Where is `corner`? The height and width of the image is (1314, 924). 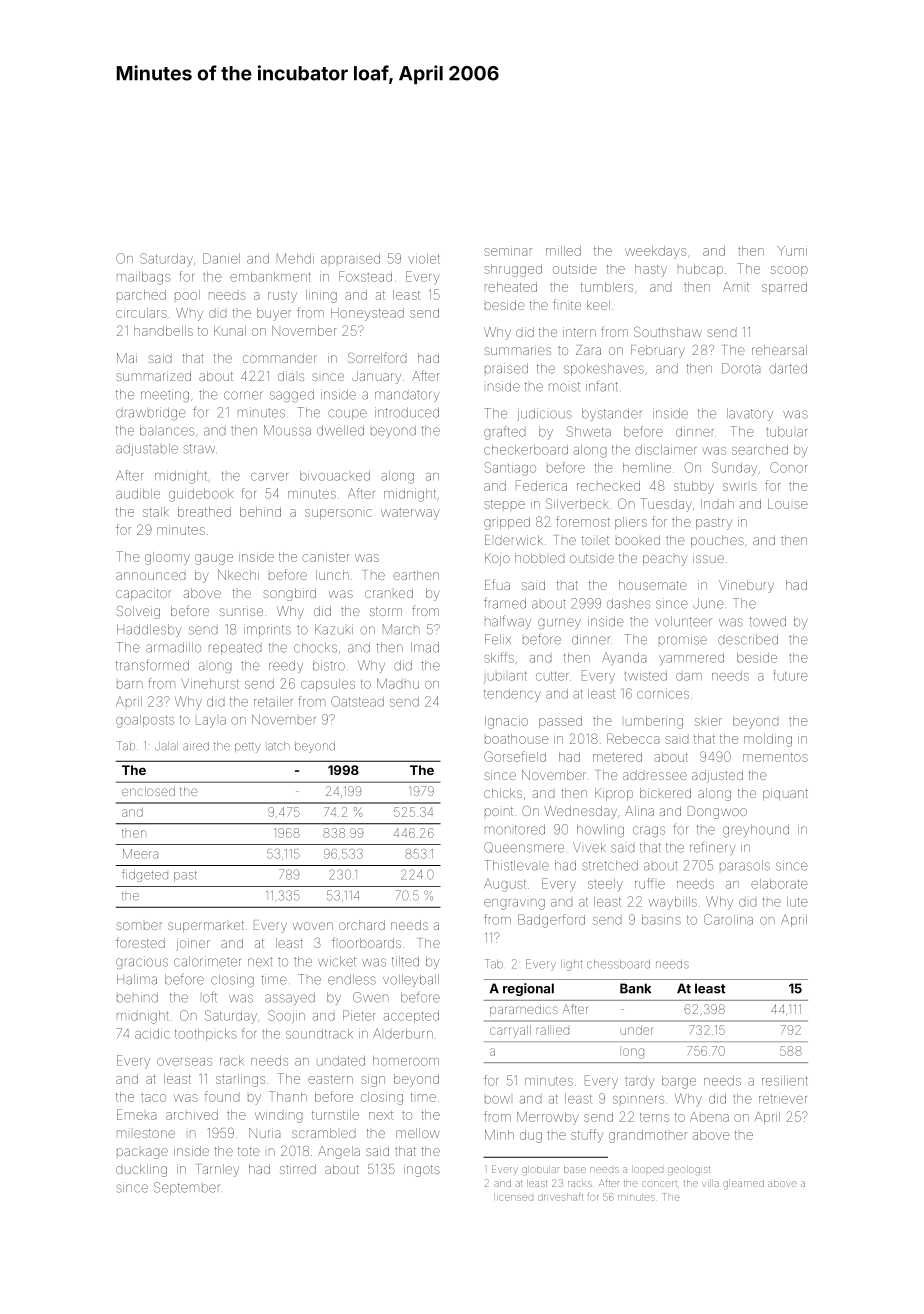 corner is located at coordinates (243, 395).
